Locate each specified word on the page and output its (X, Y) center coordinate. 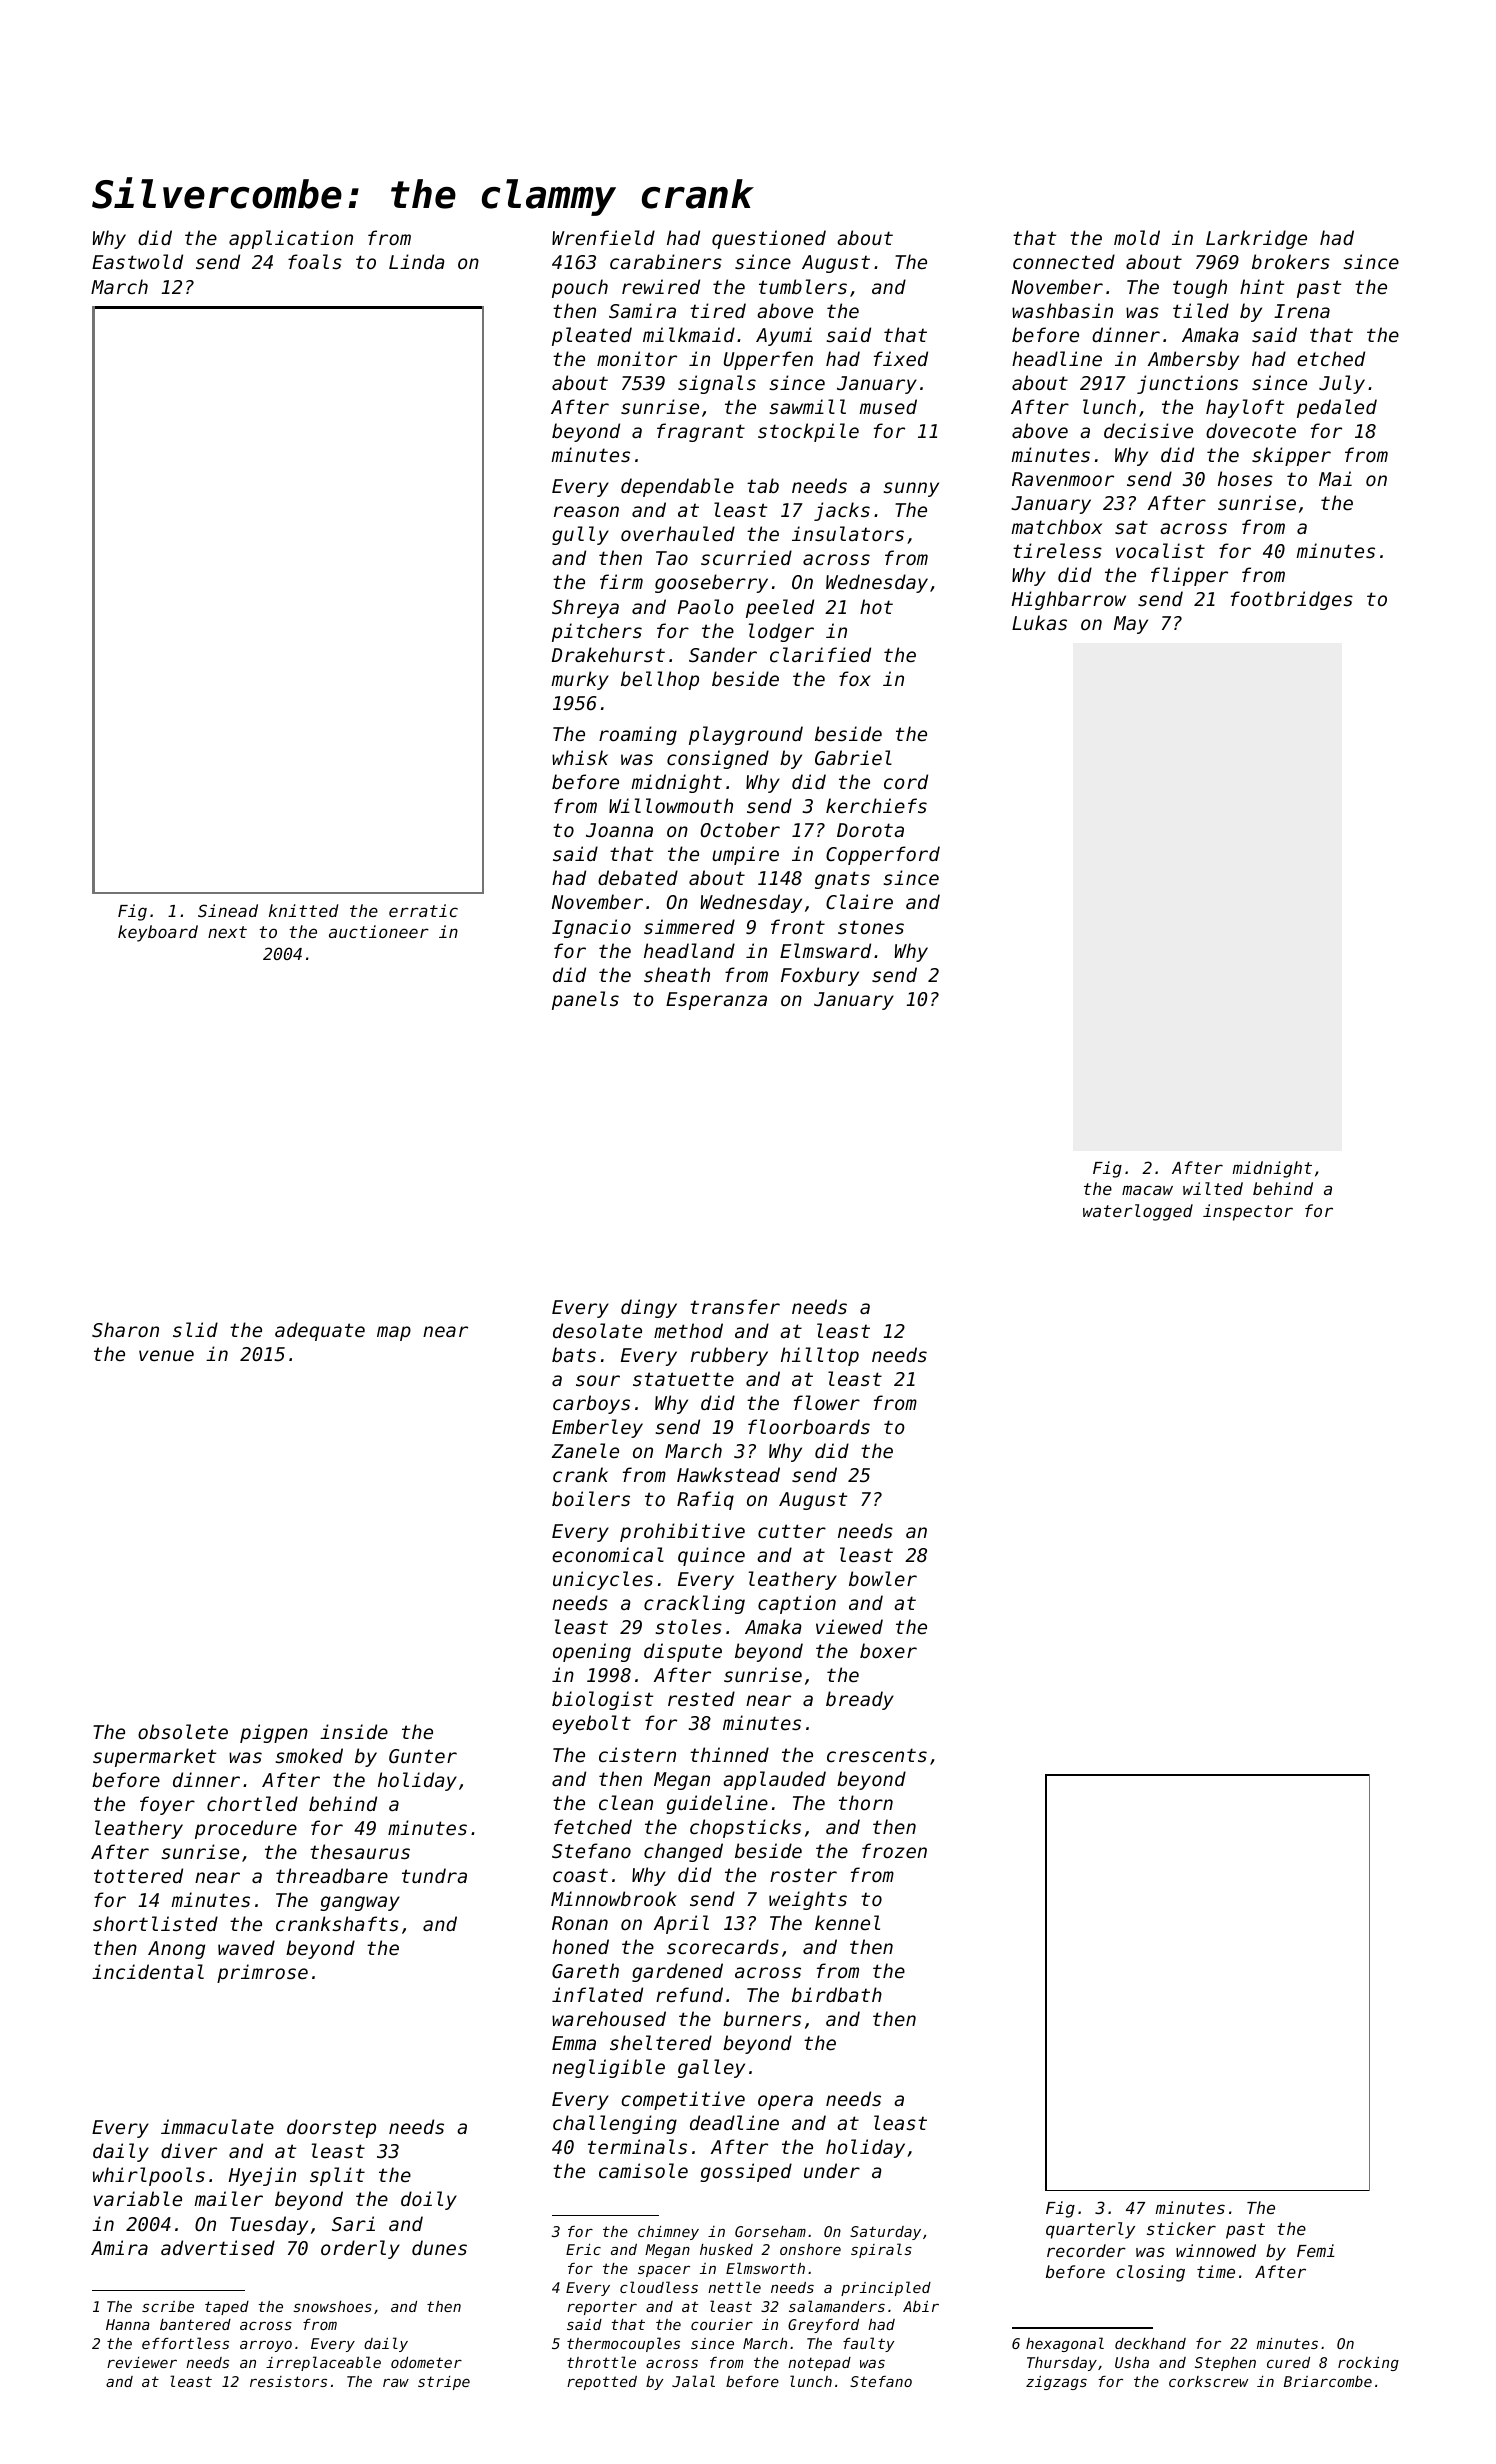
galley (711, 2068)
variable (138, 2198)
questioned (769, 239)
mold (1137, 237)
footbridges (1292, 600)
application (291, 239)
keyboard (158, 933)
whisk (580, 757)
